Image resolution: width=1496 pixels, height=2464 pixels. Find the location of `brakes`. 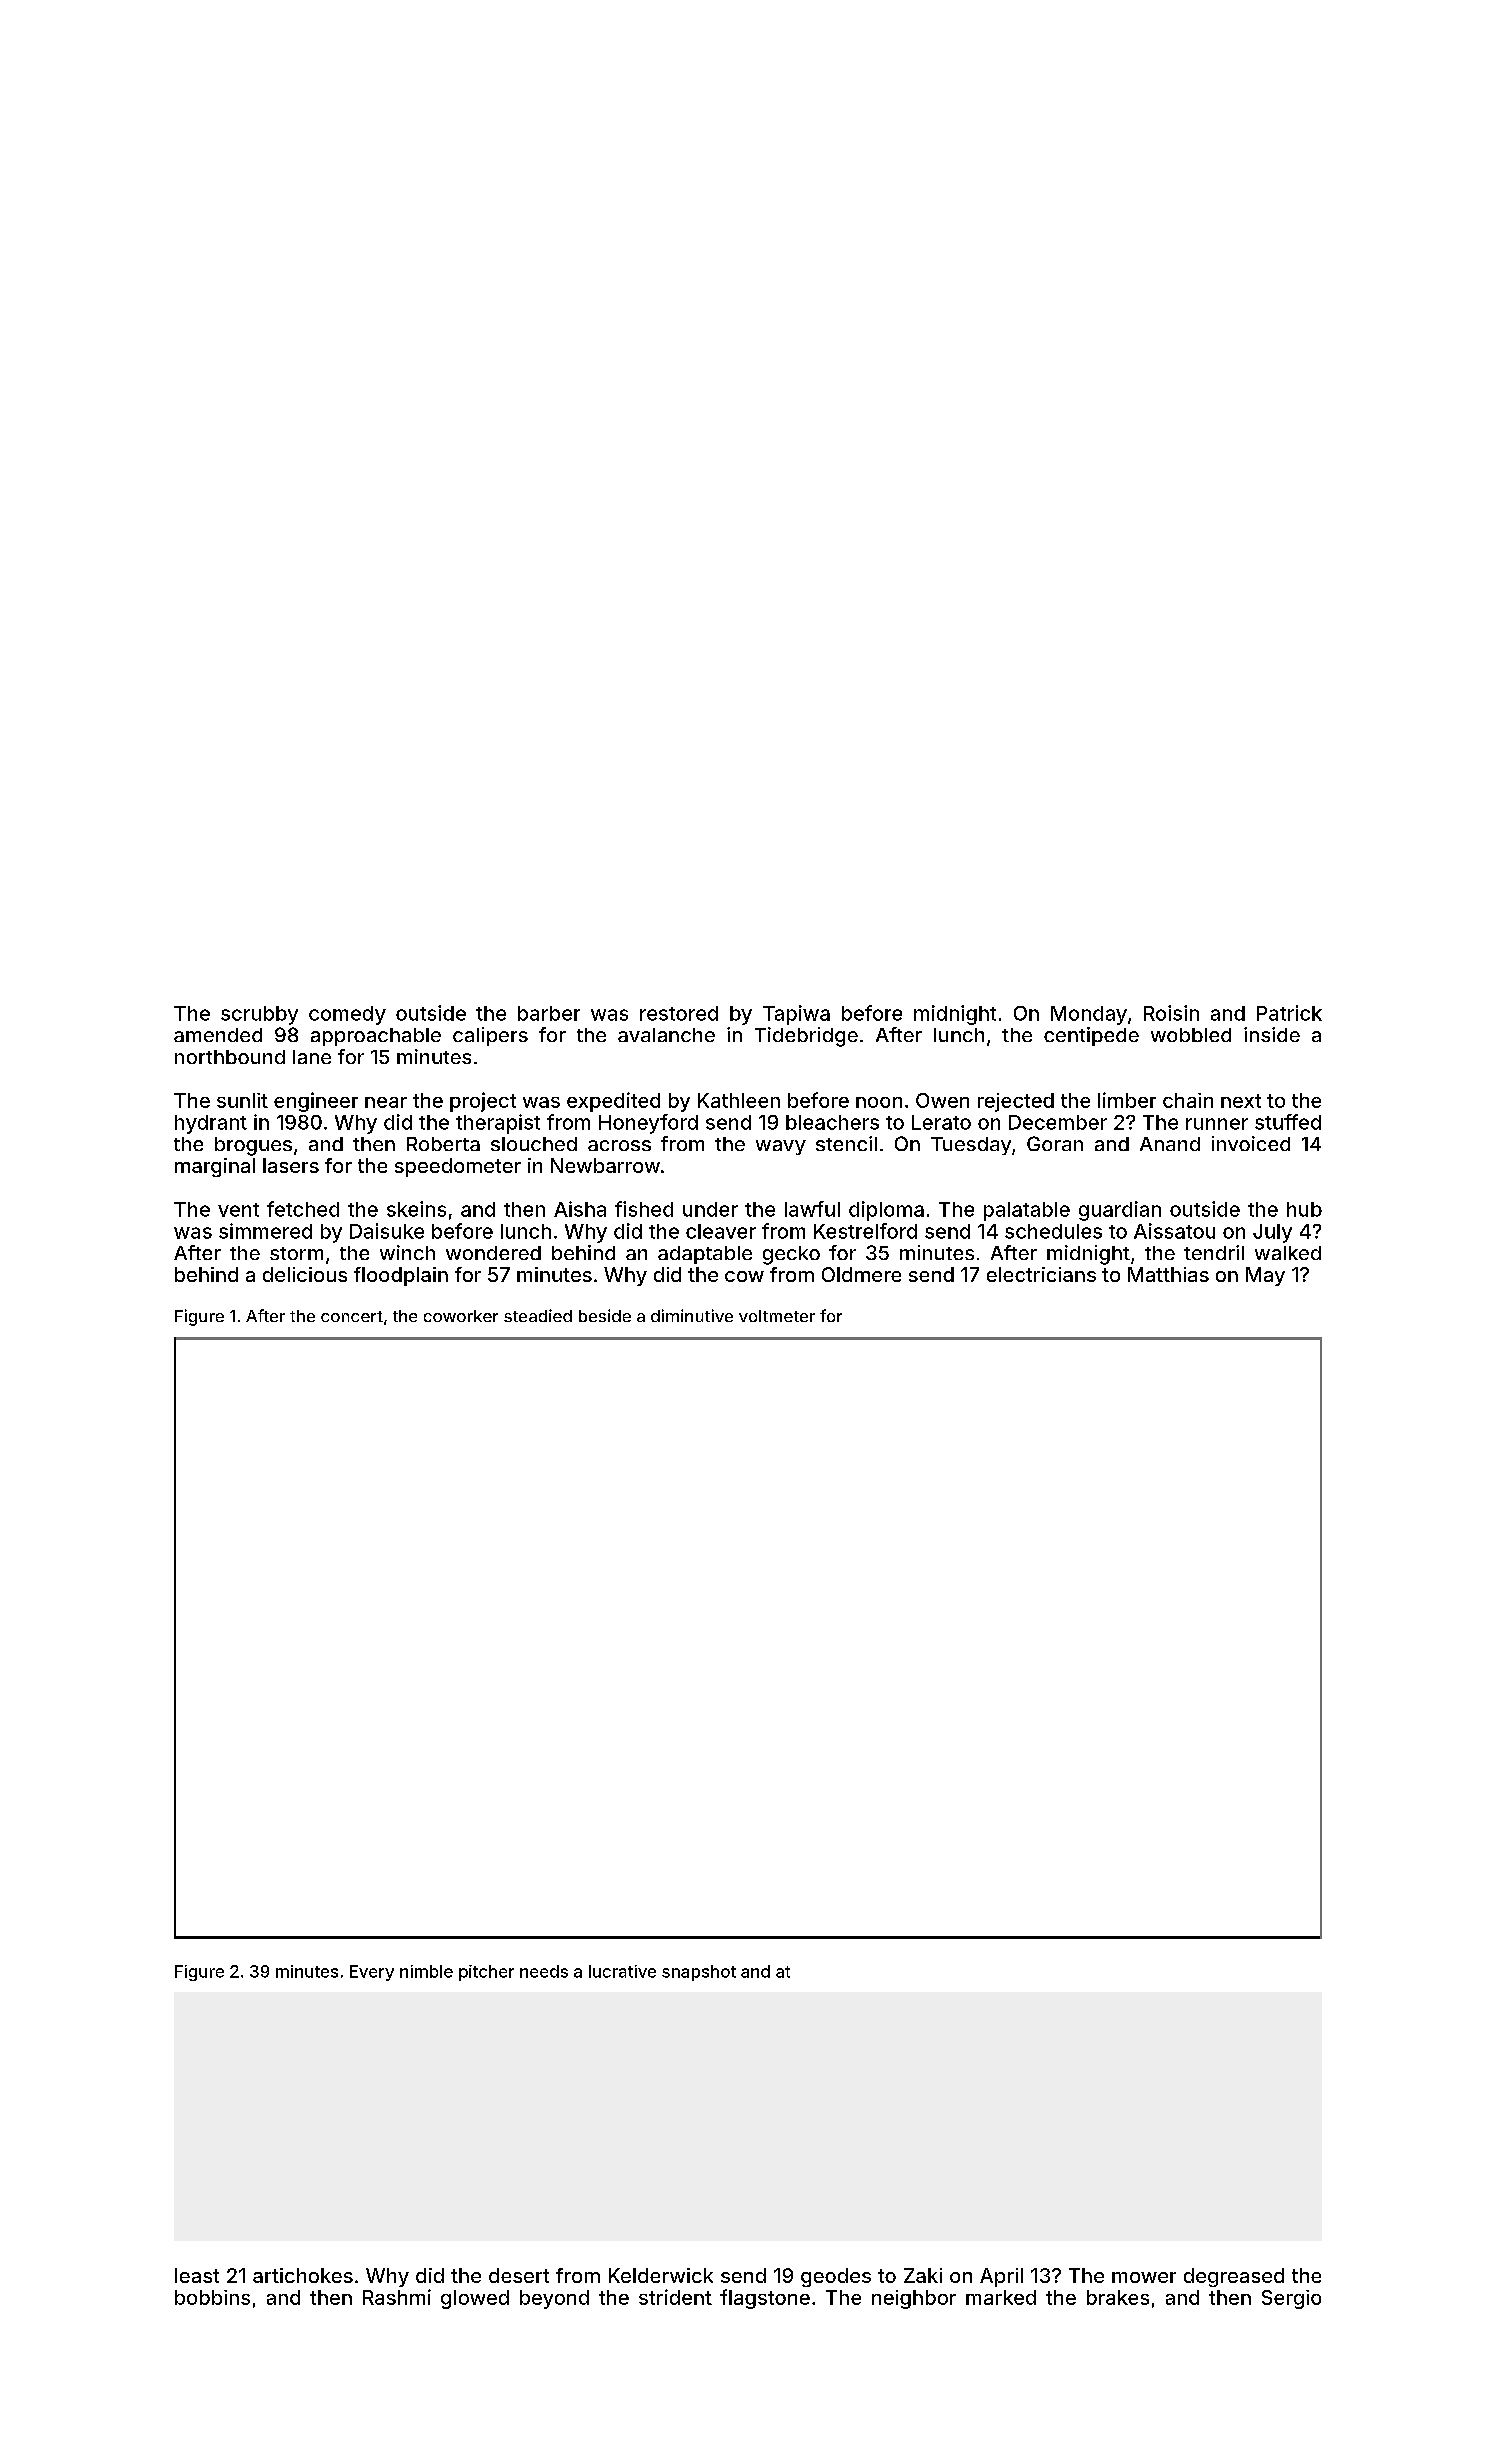

brakes is located at coordinates (1118, 2297).
